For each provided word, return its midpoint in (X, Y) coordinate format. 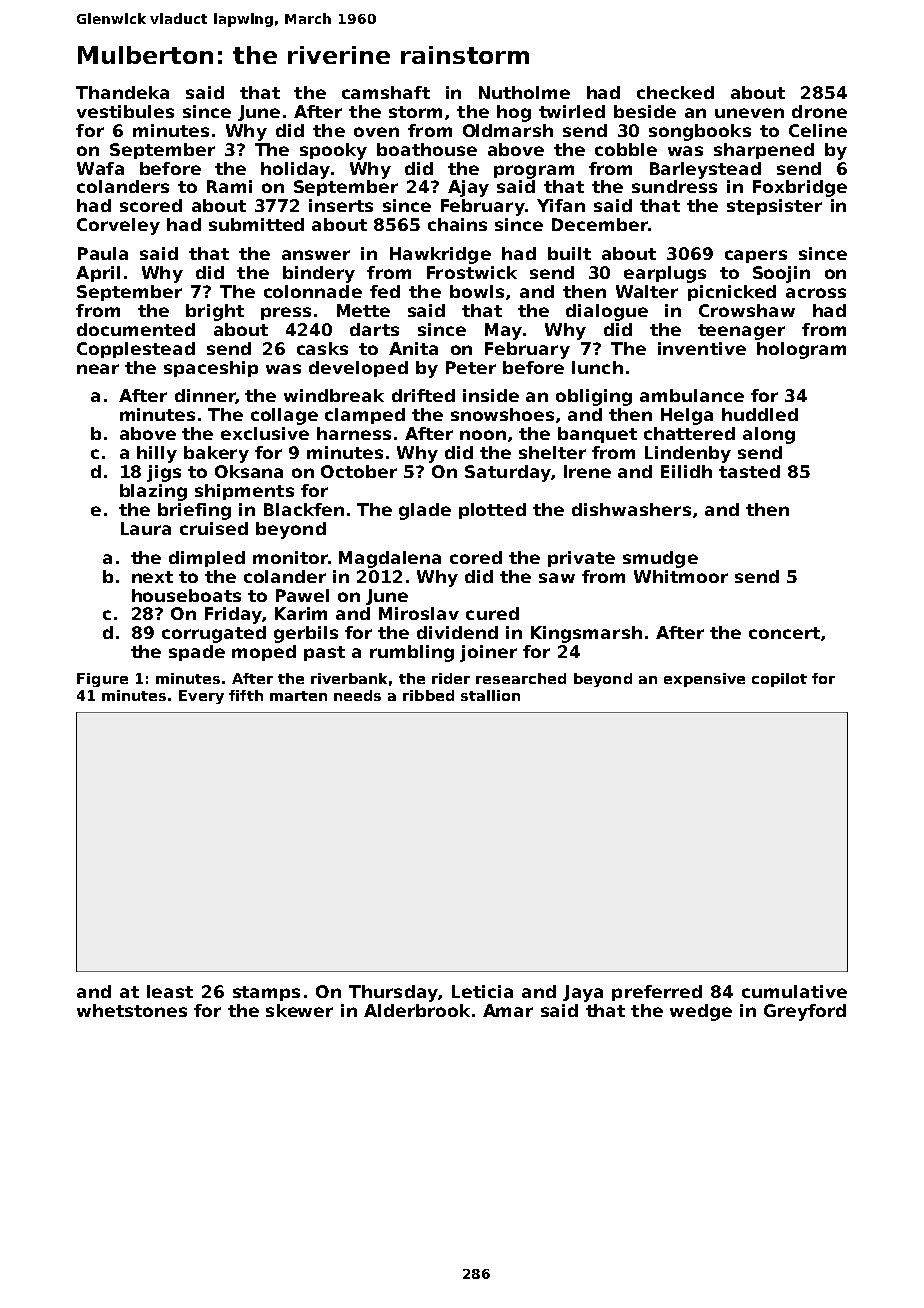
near (98, 369)
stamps (266, 993)
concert (784, 633)
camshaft (386, 92)
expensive (704, 680)
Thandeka (122, 92)
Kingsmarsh (586, 634)
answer (316, 255)
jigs (164, 473)
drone (819, 111)
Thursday (393, 993)
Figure (102, 680)
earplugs (665, 274)
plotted (492, 511)
